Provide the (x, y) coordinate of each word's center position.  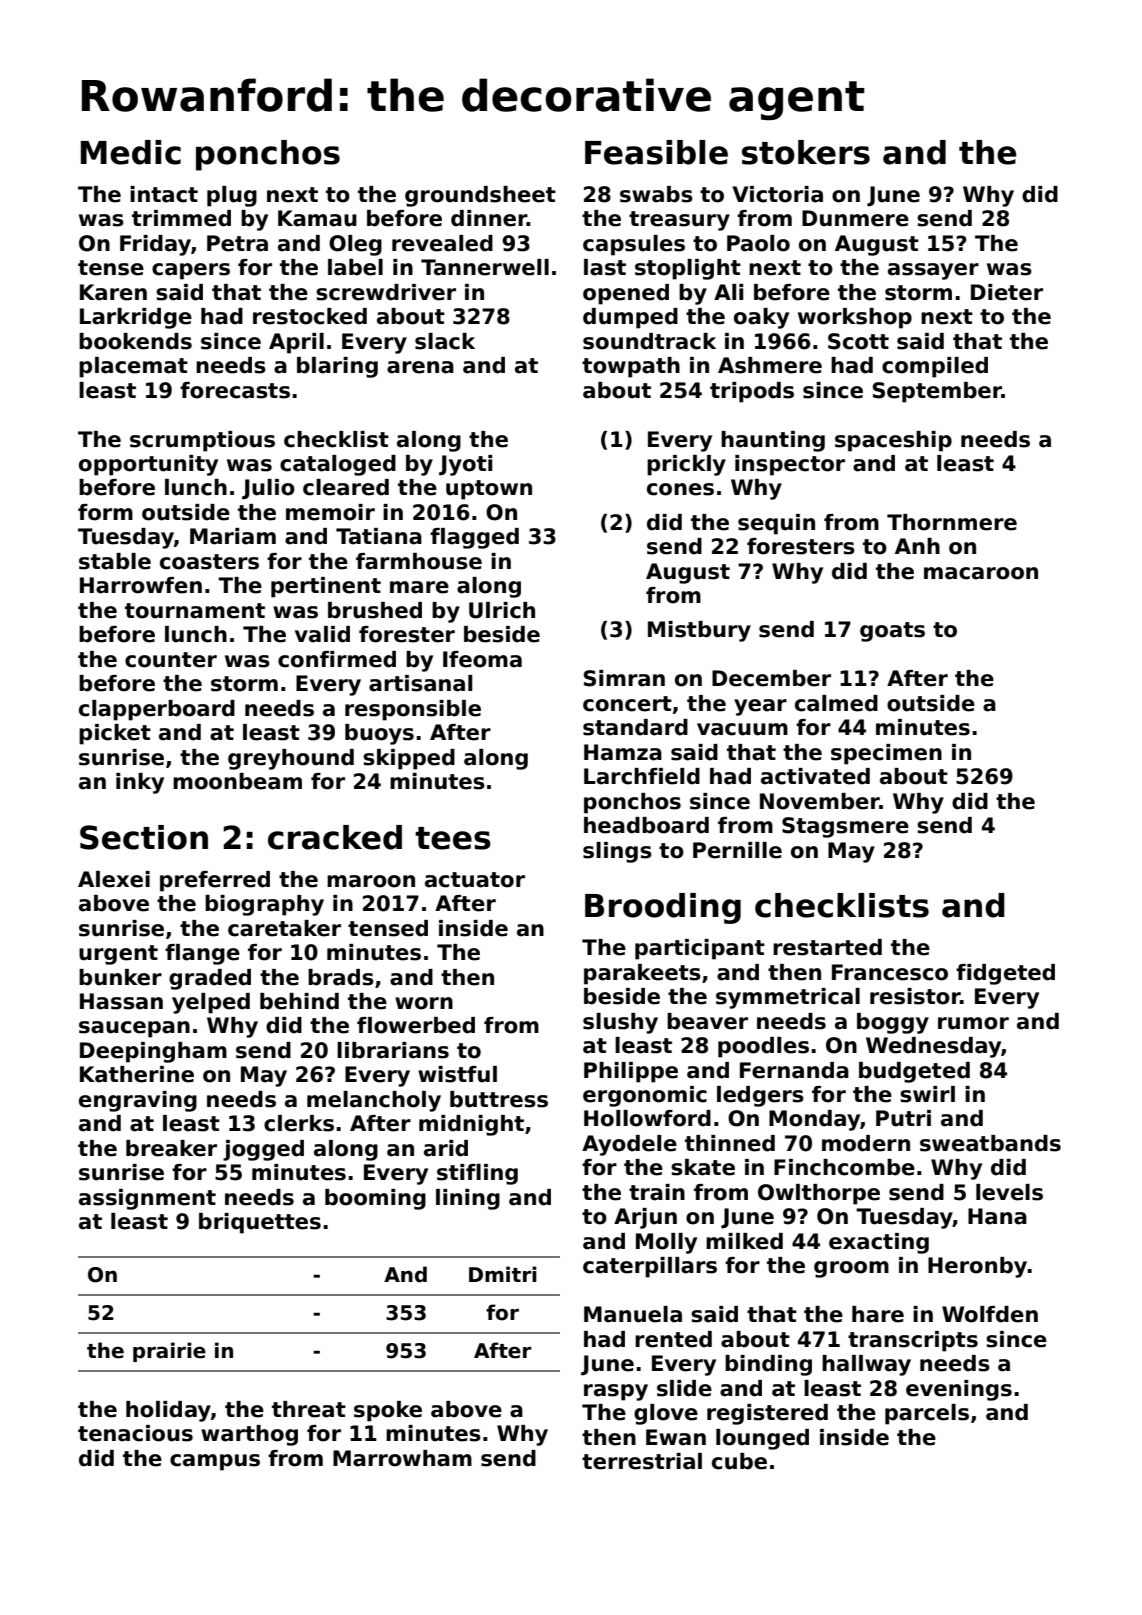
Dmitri (503, 1274)
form (105, 512)
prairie (169, 1352)
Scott (858, 341)
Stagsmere (845, 827)
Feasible (656, 152)
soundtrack (649, 341)
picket (115, 734)
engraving (138, 1101)
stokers (806, 152)
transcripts (913, 1341)
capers (191, 271)
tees (453, 838)
